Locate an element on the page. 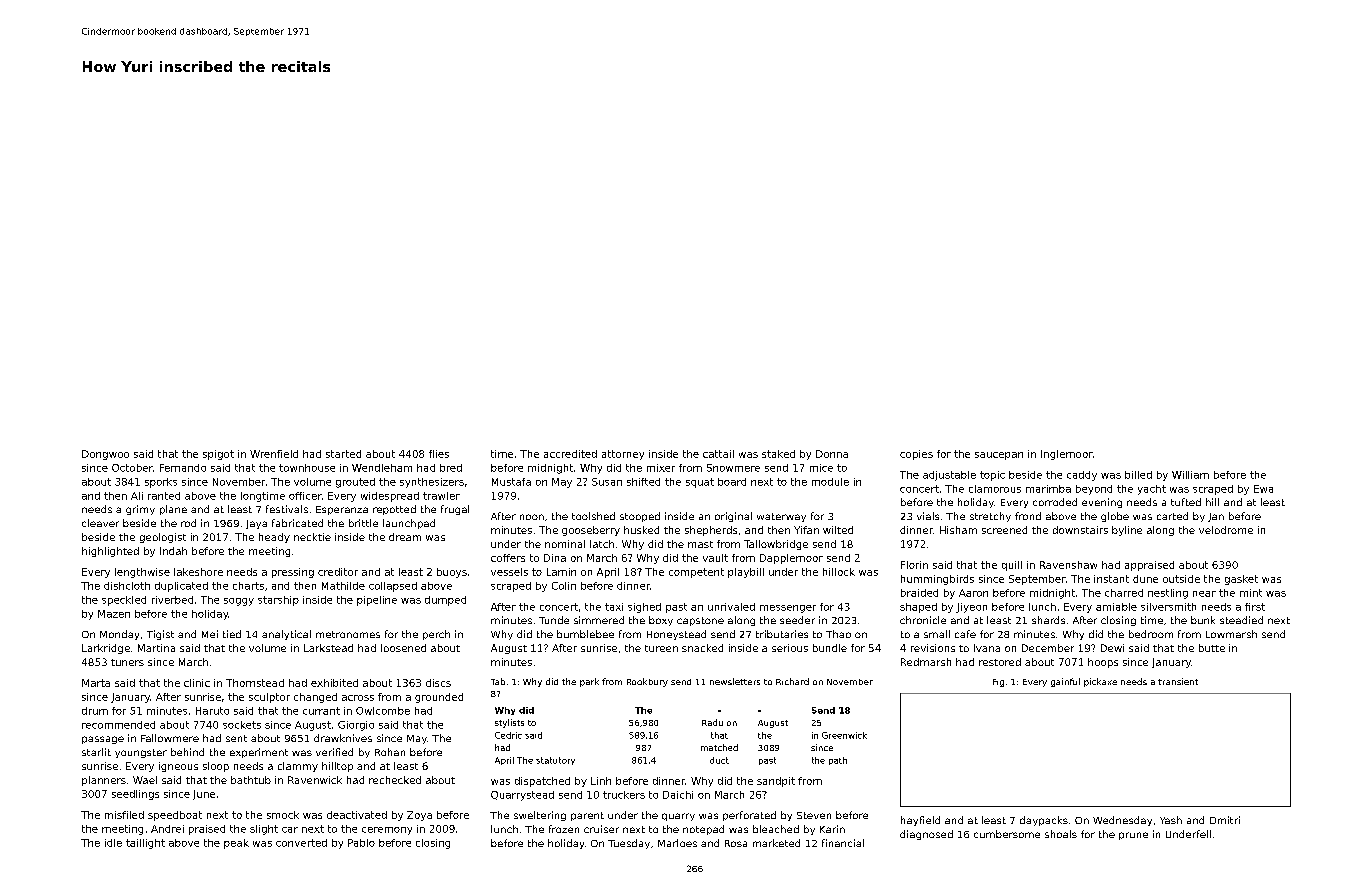 The image size is (1372, 887). starship is located at coordinates (278, 601).
